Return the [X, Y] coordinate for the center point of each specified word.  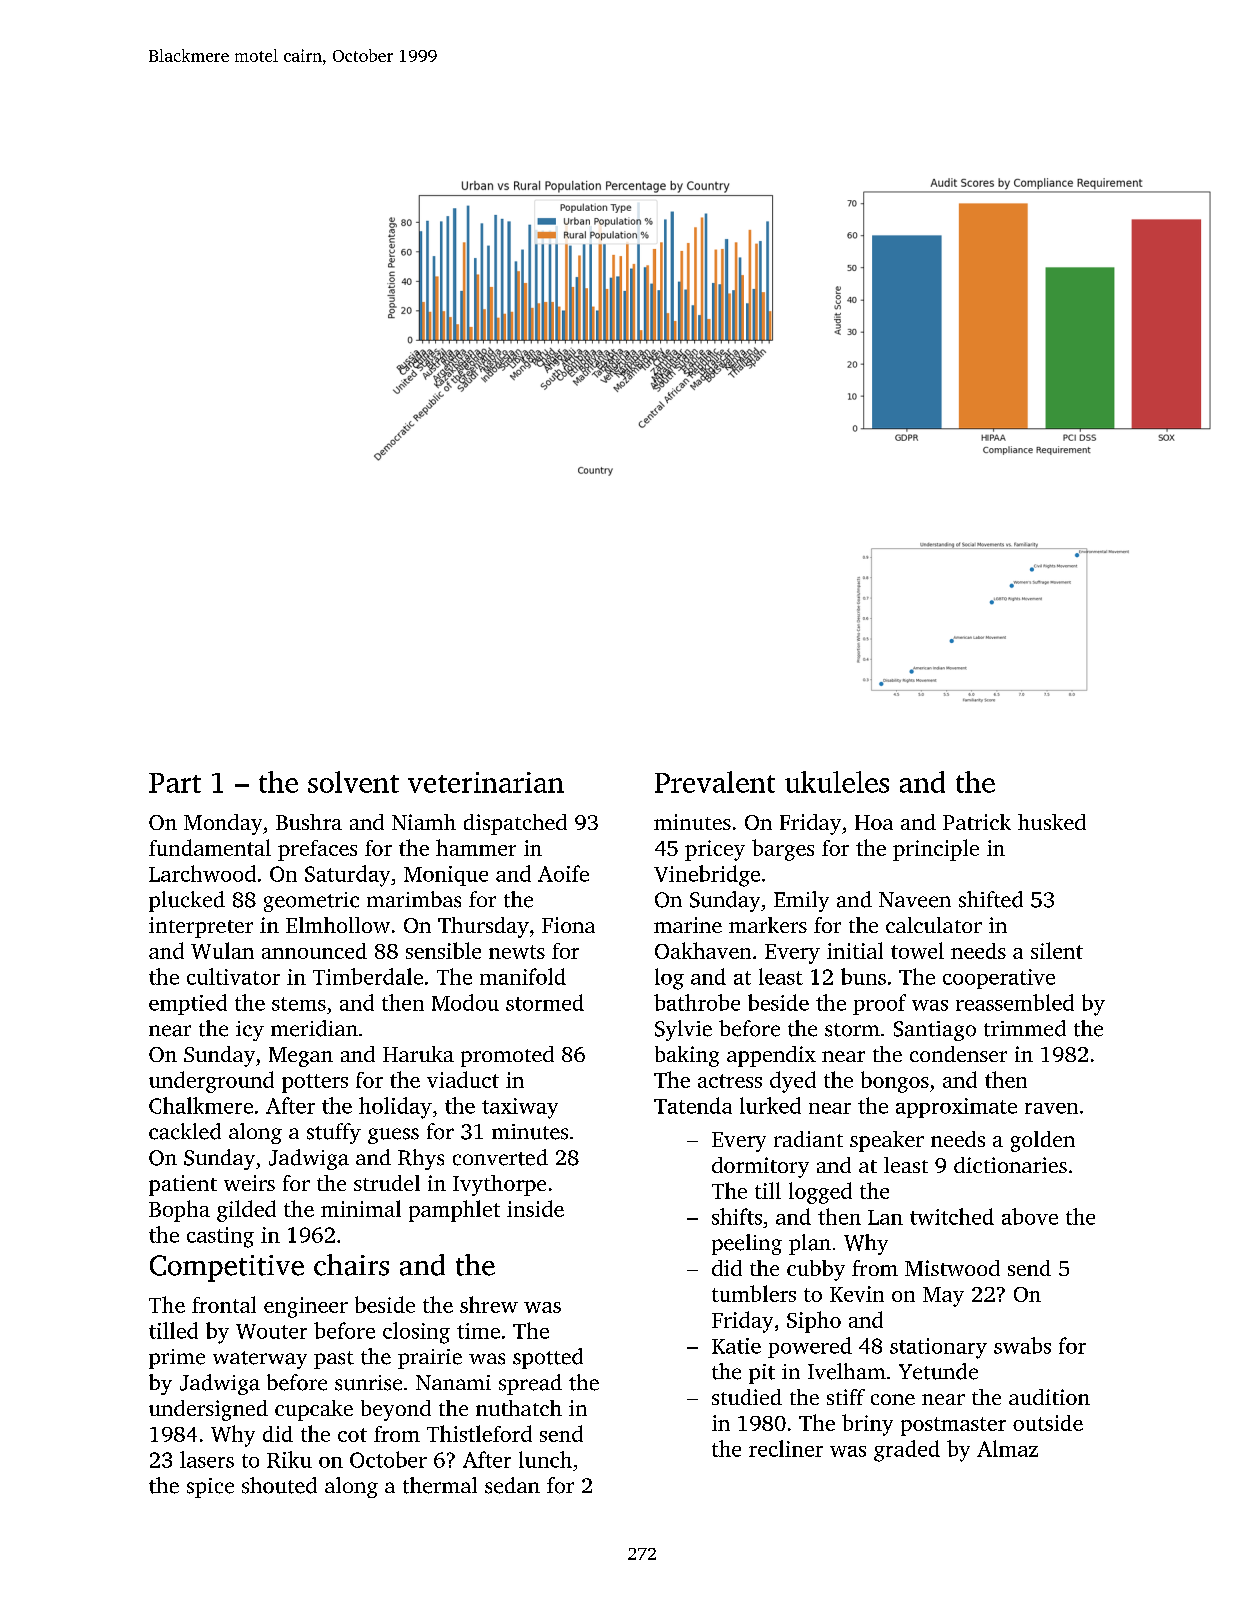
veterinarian [486, 782]
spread [530, 1384]
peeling [747, 1244]
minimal [361, 1208]
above [1030, 1216]
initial [855, 950]
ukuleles [837, 782]
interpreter [201, 927]
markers [768, 925]
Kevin [857, 1294]
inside [535, 1208]
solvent [353, 782]
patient [183, 1185]
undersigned [208, 1410]
